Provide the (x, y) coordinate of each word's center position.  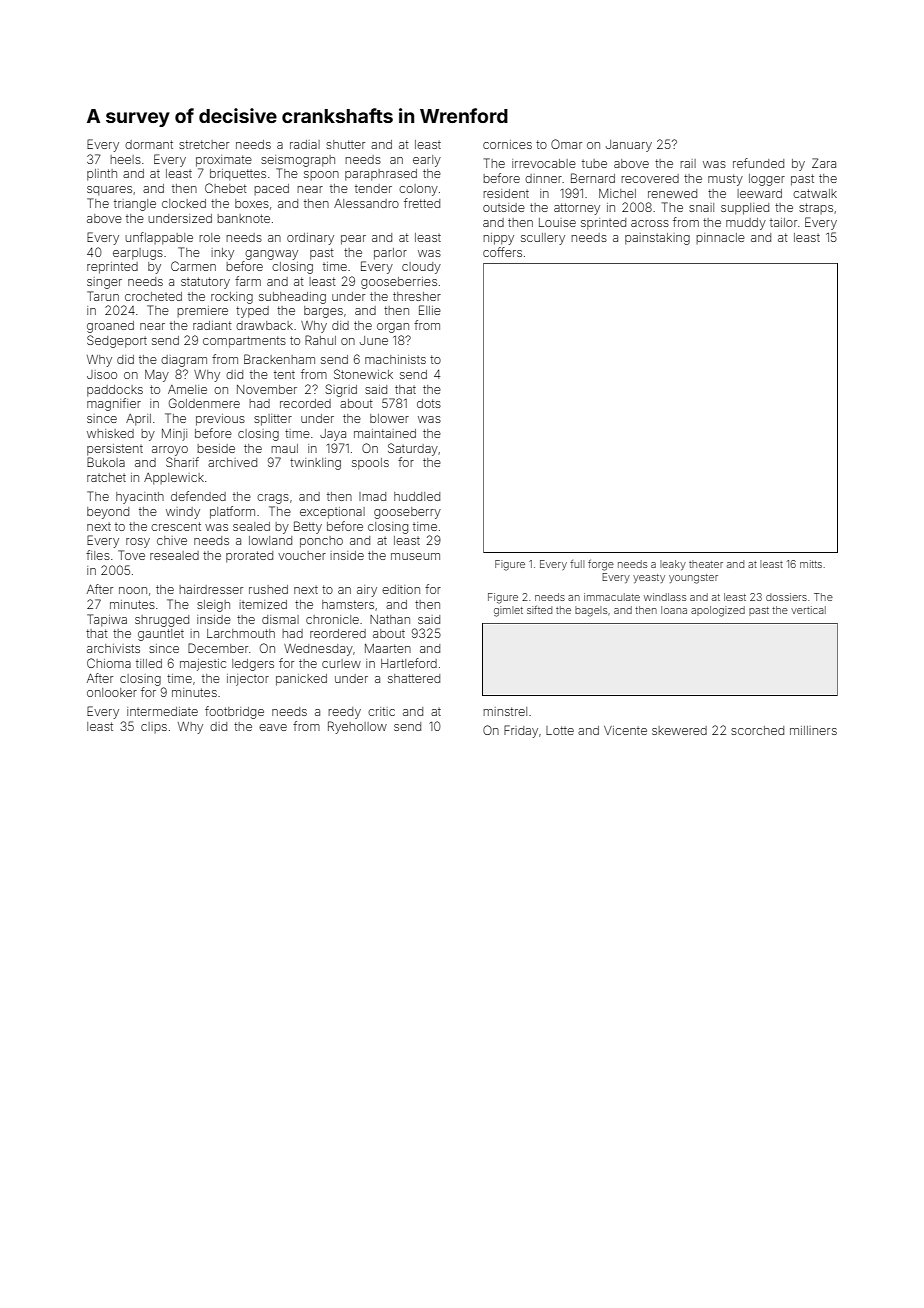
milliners (813, 730)
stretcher (204, 144)
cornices (507, 144)
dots (429, 403)
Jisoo (102, 374)
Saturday (413, 449)
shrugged (162, 621)
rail (688, 163)
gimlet (508, 611)
